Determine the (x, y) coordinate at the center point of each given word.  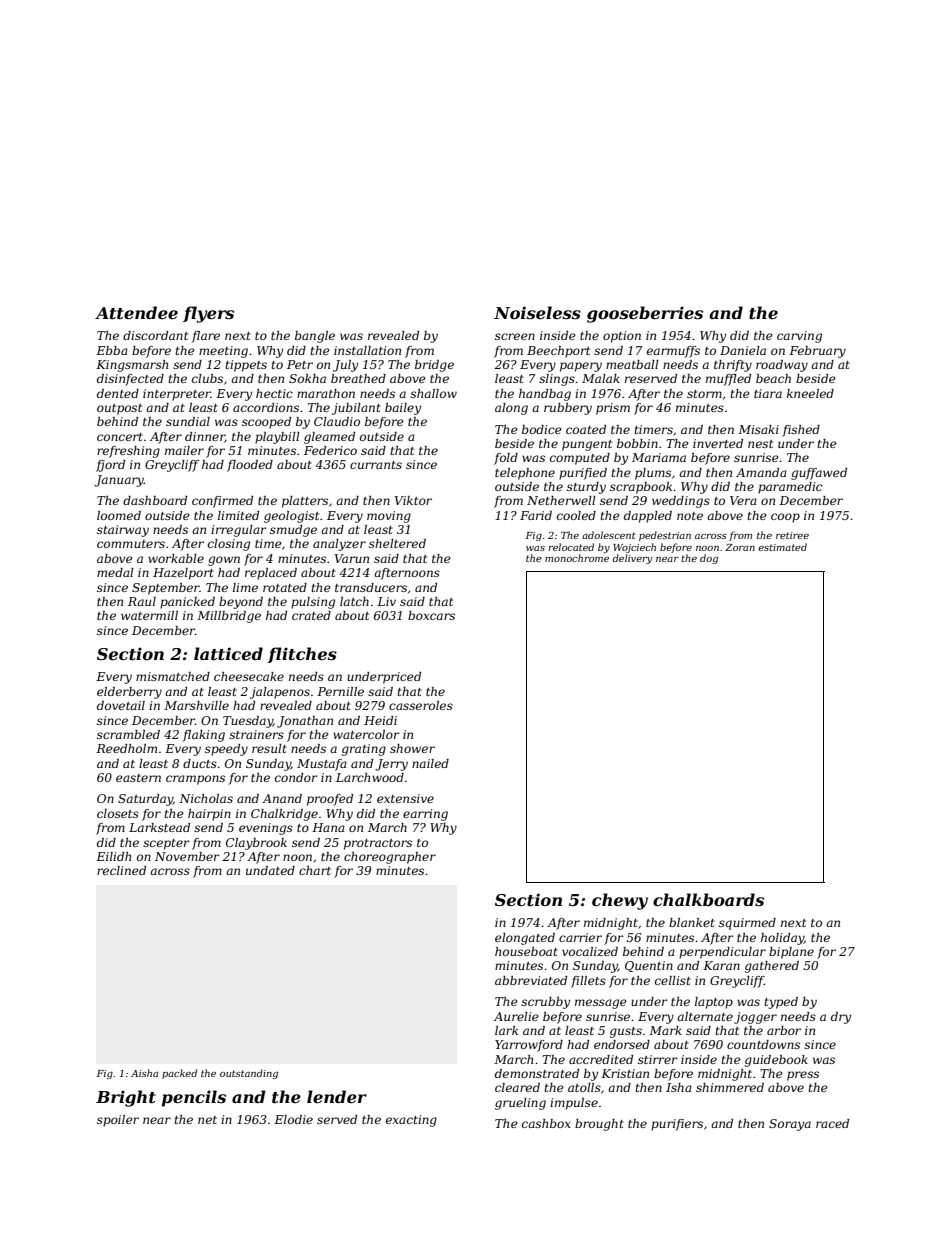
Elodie (293, 1119)
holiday (782, 939)
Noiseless (537, 312)
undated (270, 870)
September (166, 589)
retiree (792, 535)
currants (376, 465)
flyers (208, 314)
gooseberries (645, 314)
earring (425, 815)
